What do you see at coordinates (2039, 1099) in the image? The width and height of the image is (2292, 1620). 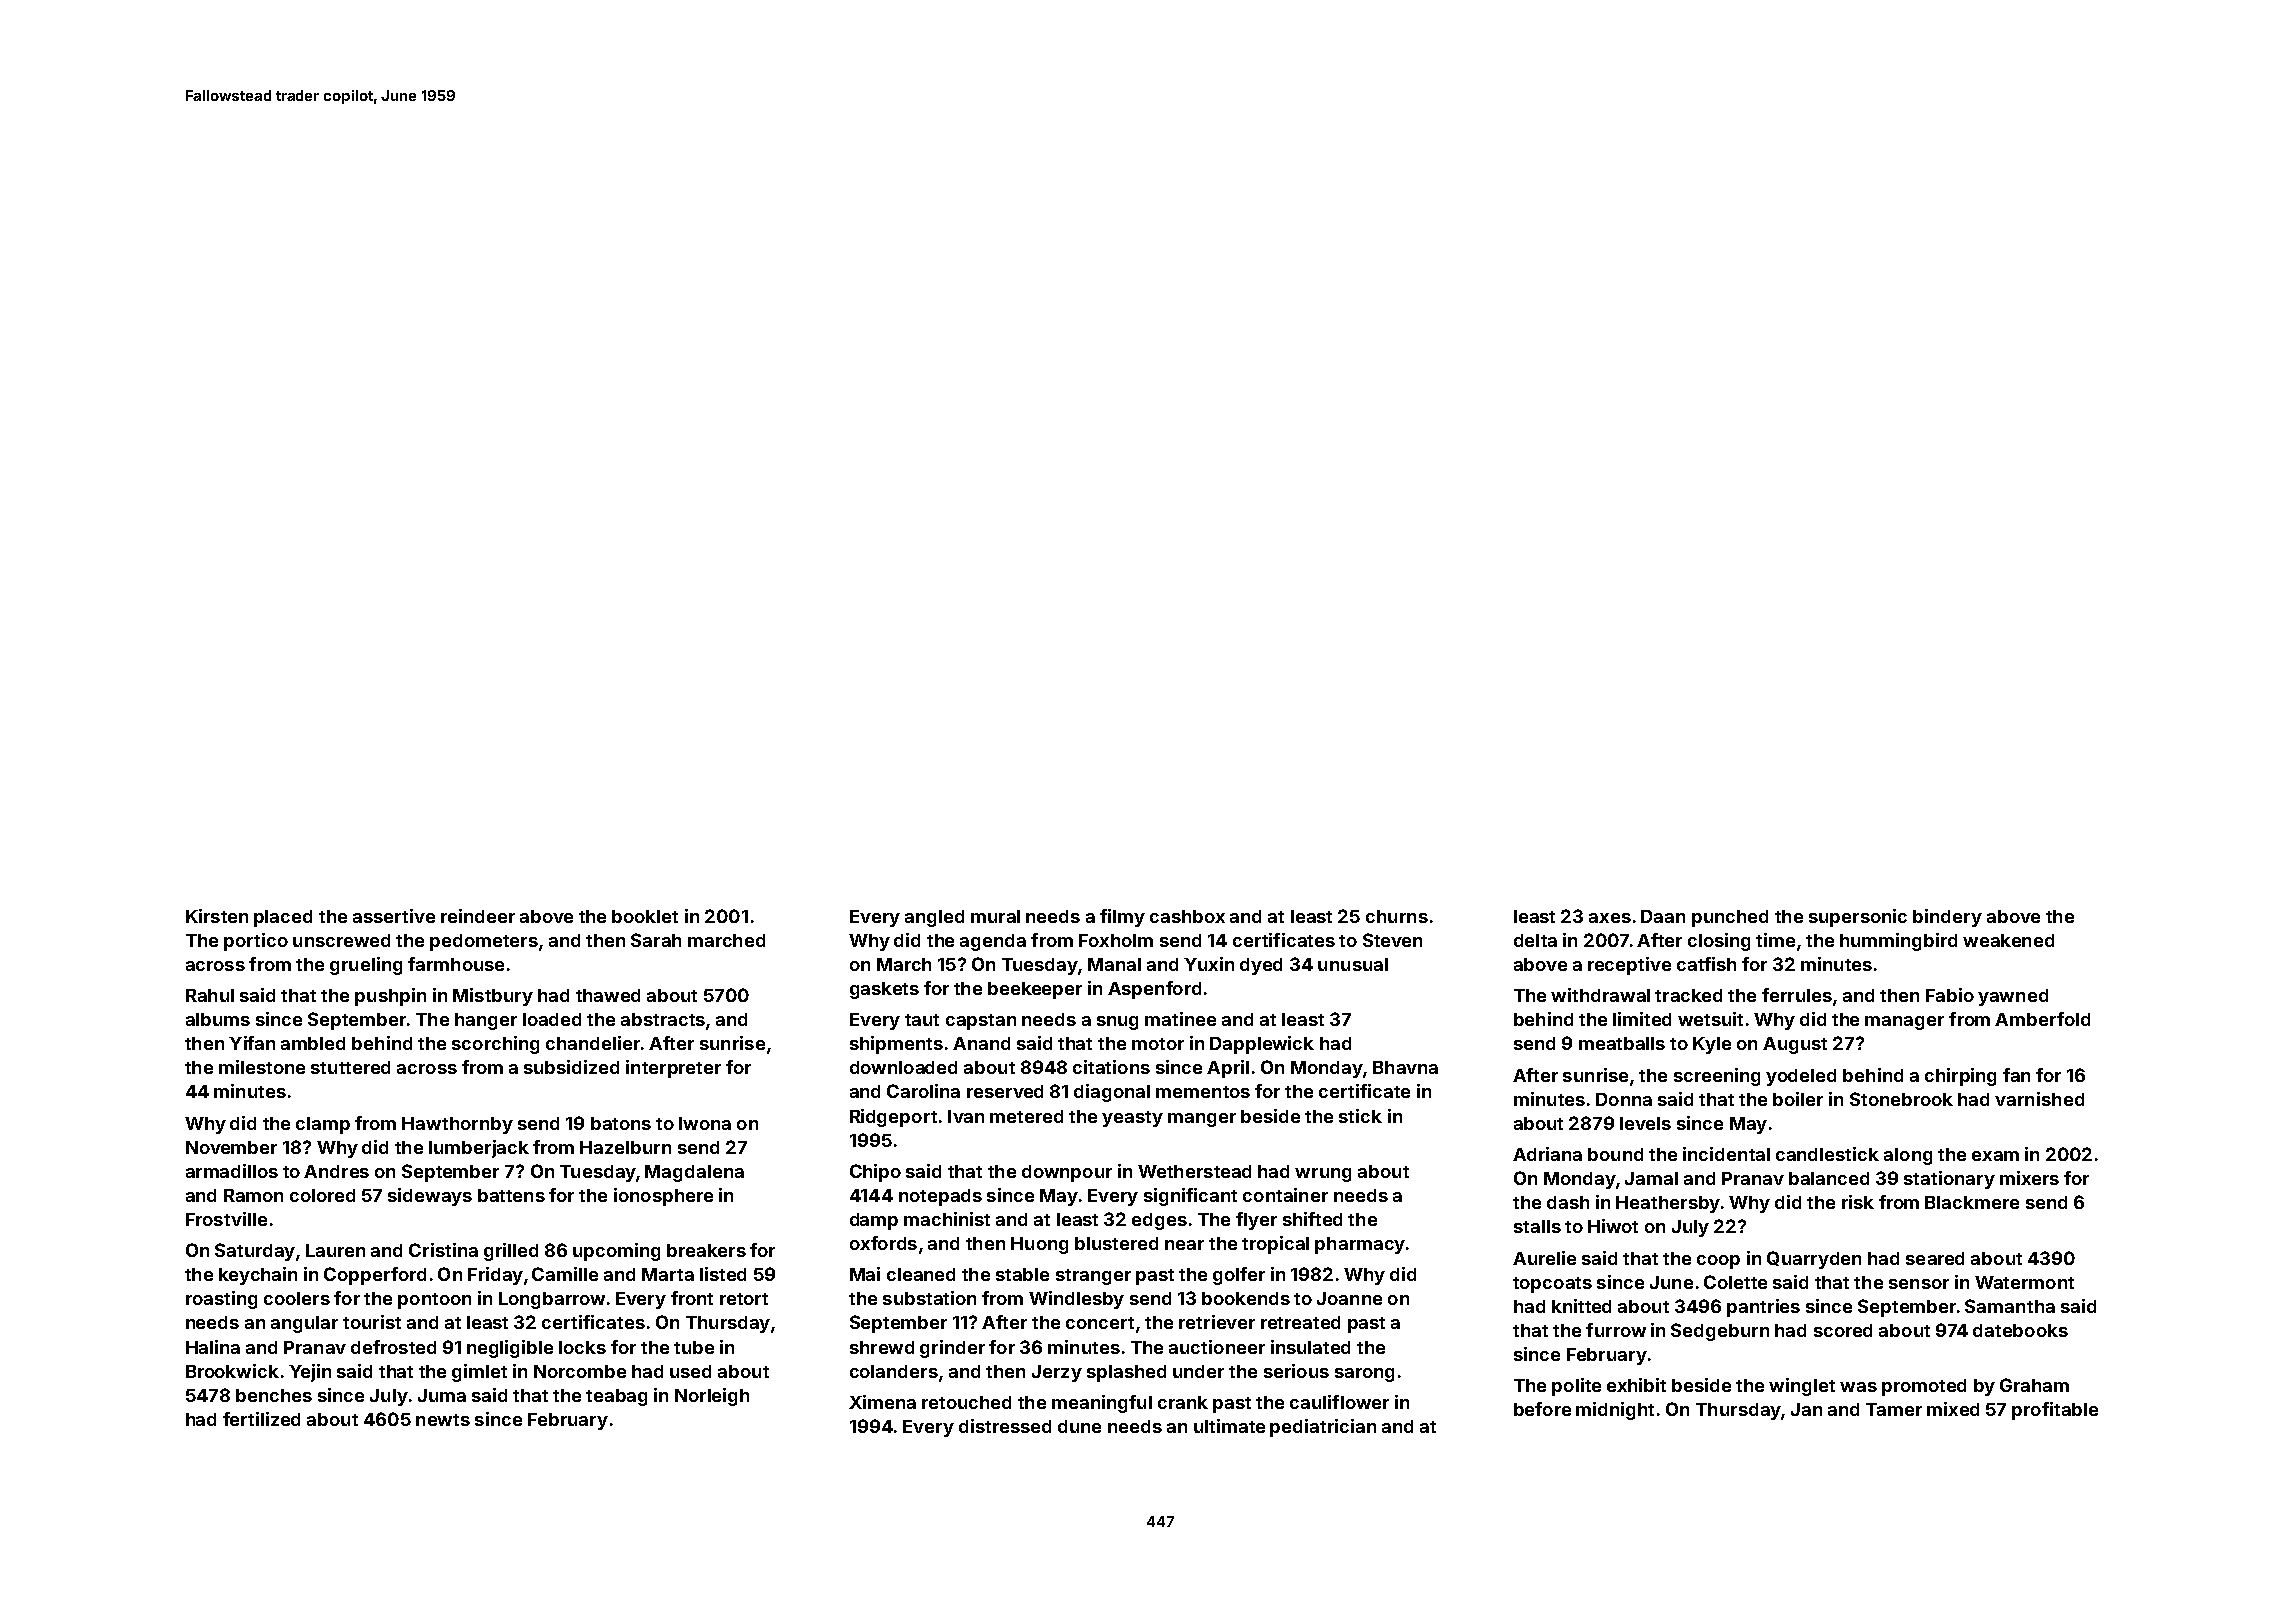 I see `varnished` at bounding box center [2039, 1099].
